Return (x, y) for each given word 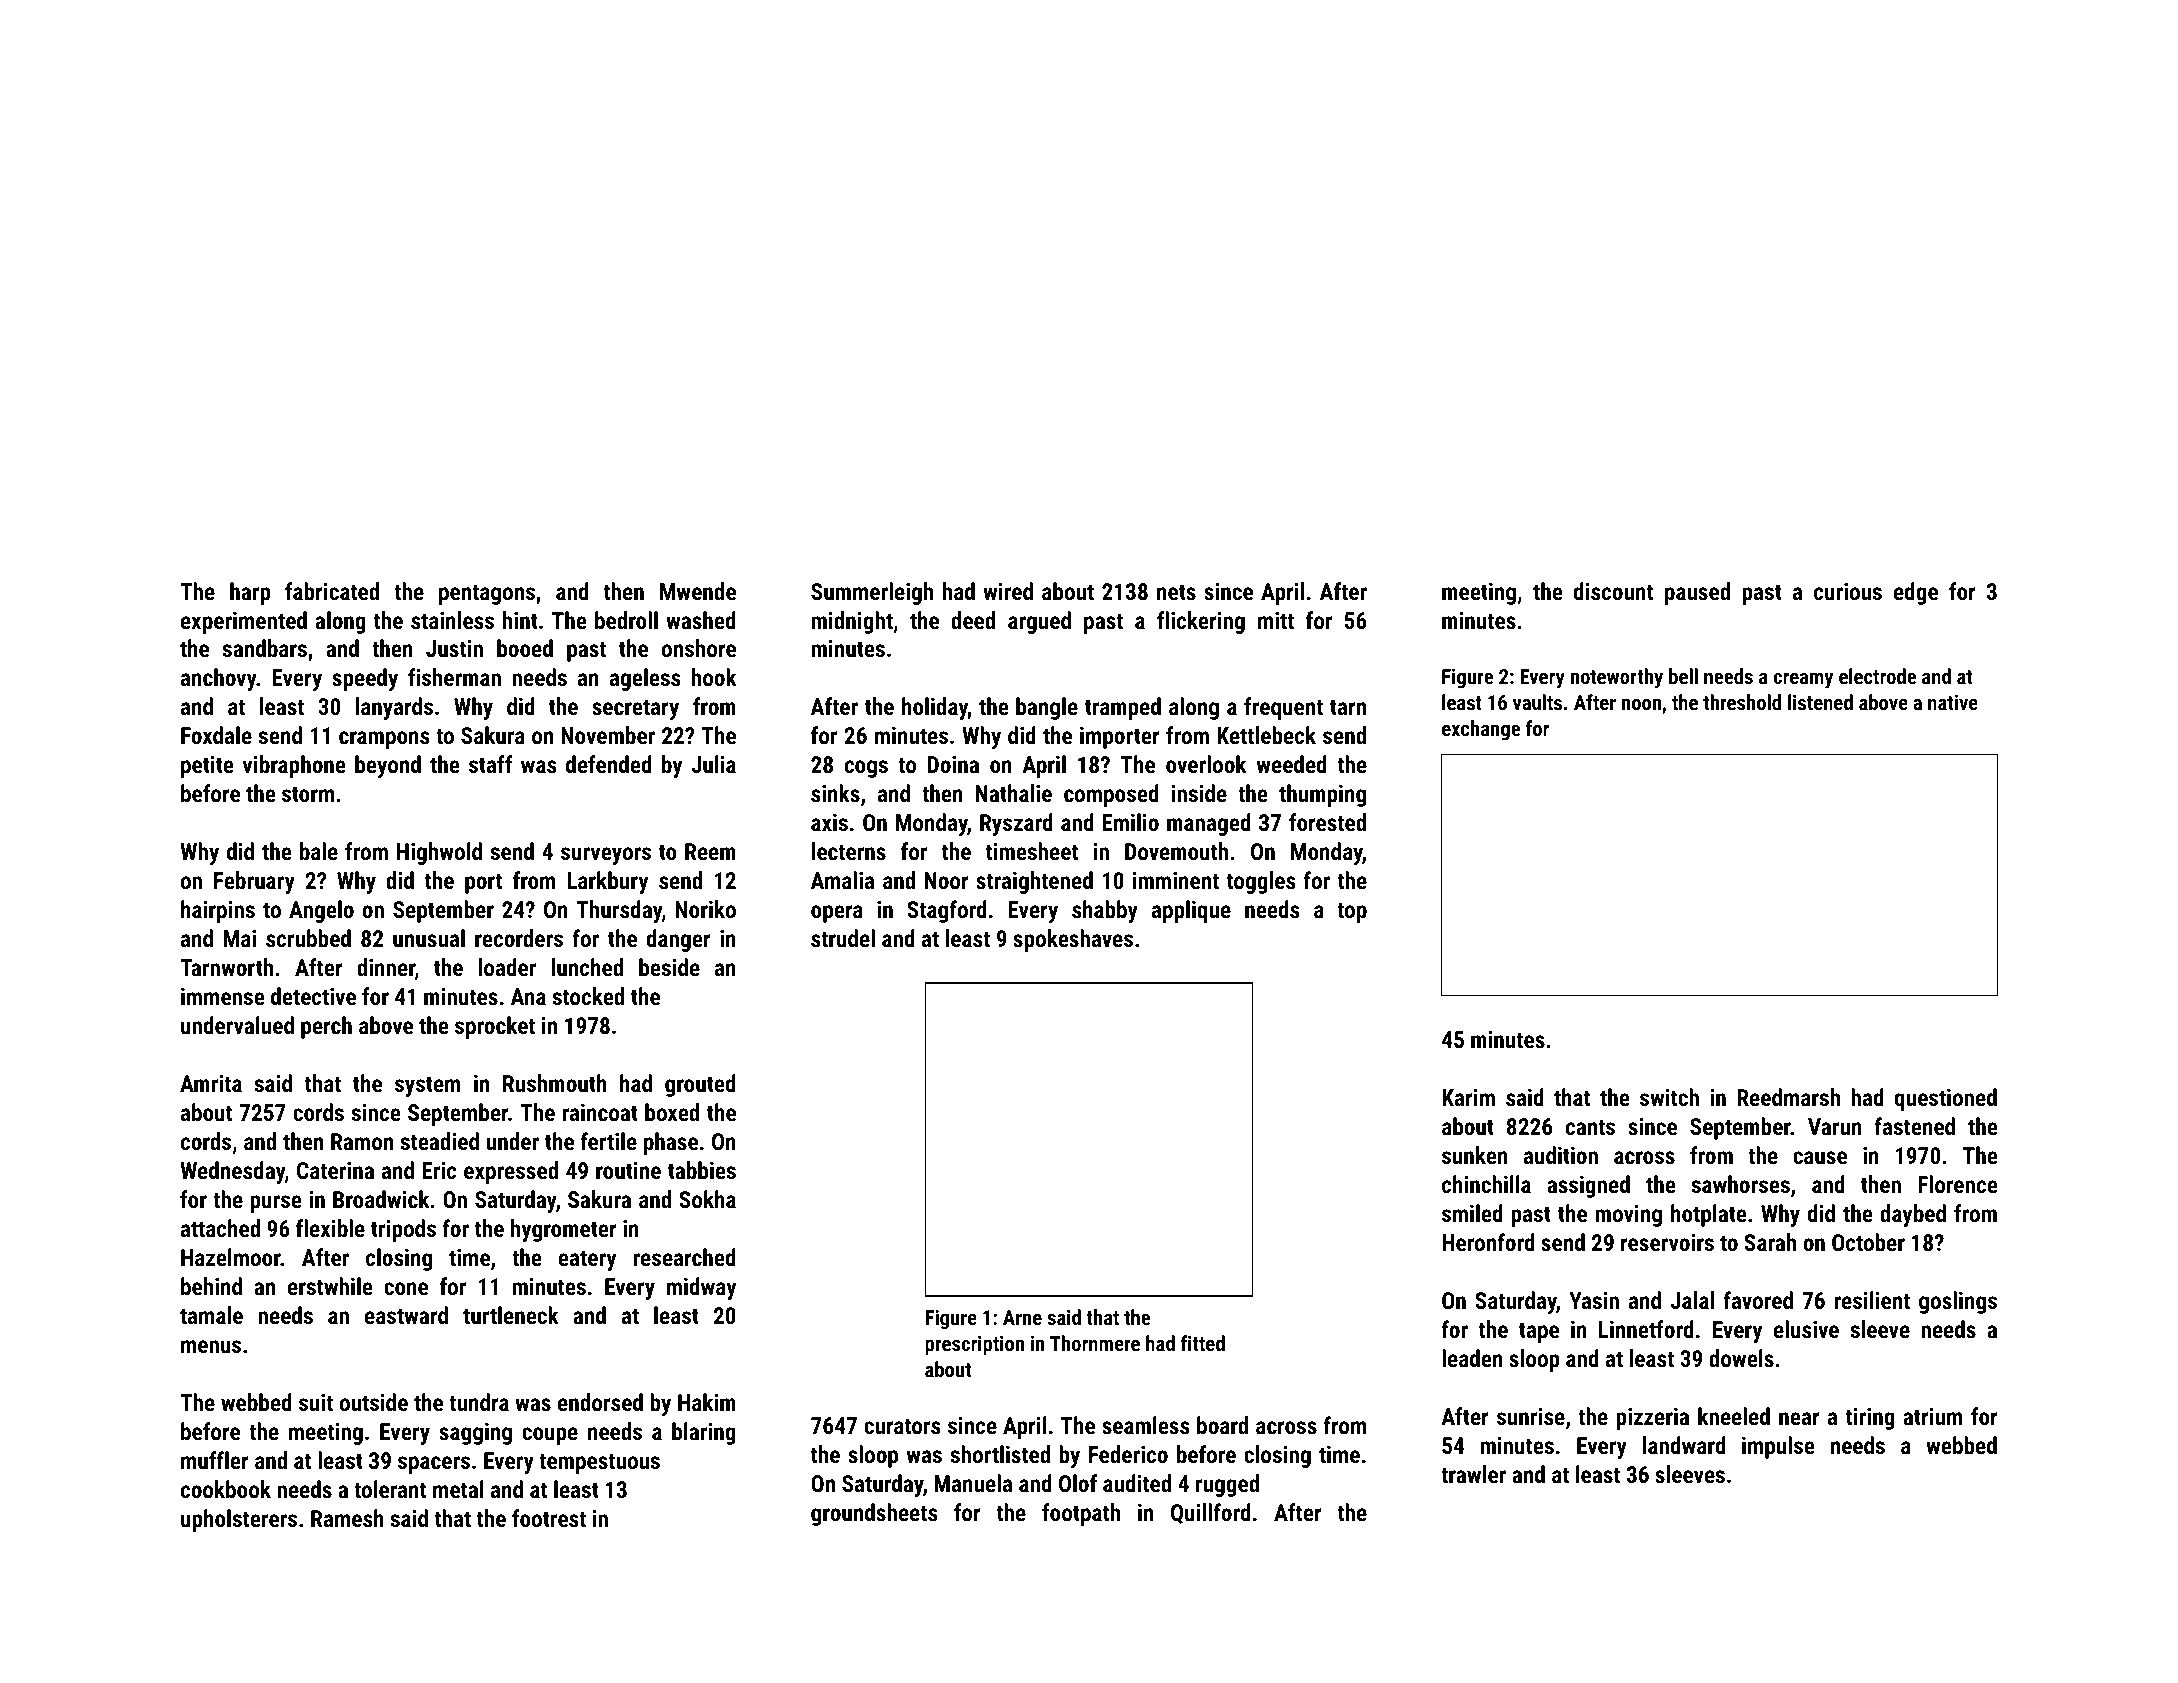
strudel (843, 938)
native (1953, 702)
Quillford (1211, 1513)
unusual (429, 938)
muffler (215, 1460)
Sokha (707, 1199)
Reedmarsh (1788, 1097)
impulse (1778, 1447)
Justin (454, 648)
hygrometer (564, 1230)
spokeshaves (1073, 940)
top (1352, 912)
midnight (852, 622)
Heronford (1488, 1242)
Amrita (211, 1083)
